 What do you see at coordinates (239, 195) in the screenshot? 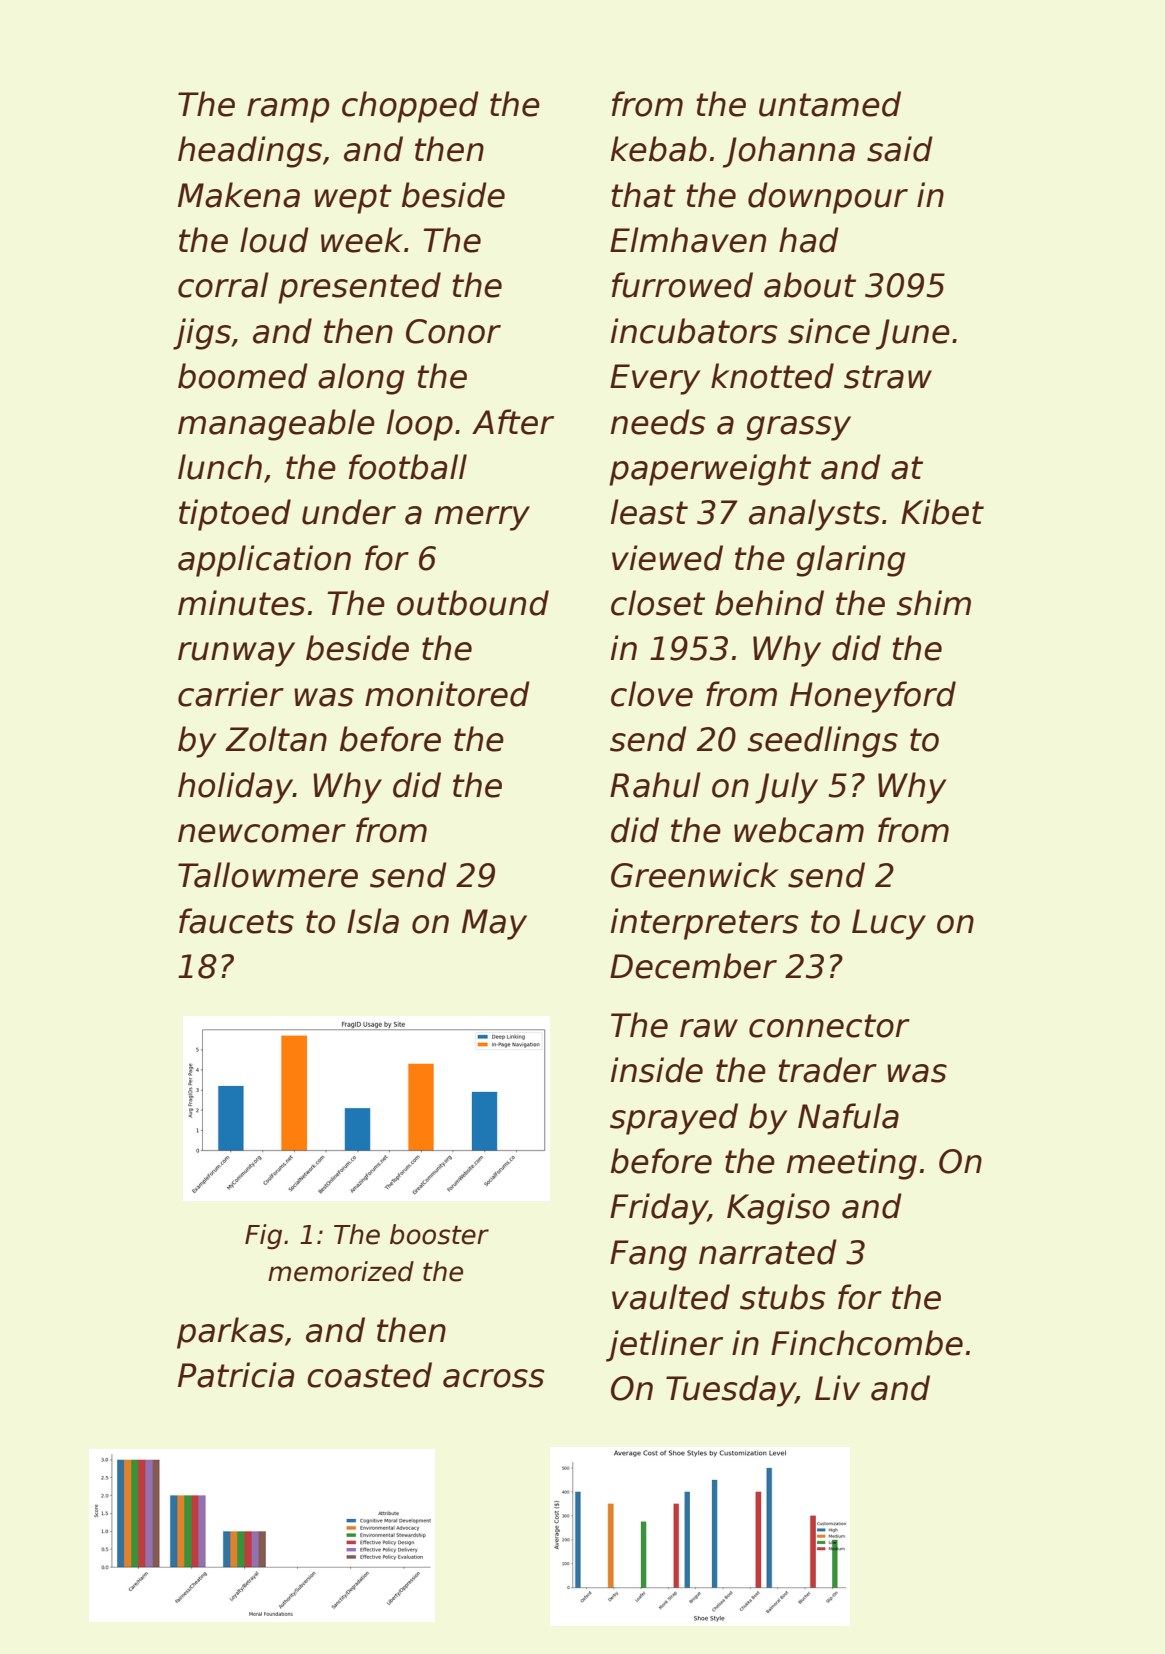
I see `Makena` at bounding box center [239, 195].
